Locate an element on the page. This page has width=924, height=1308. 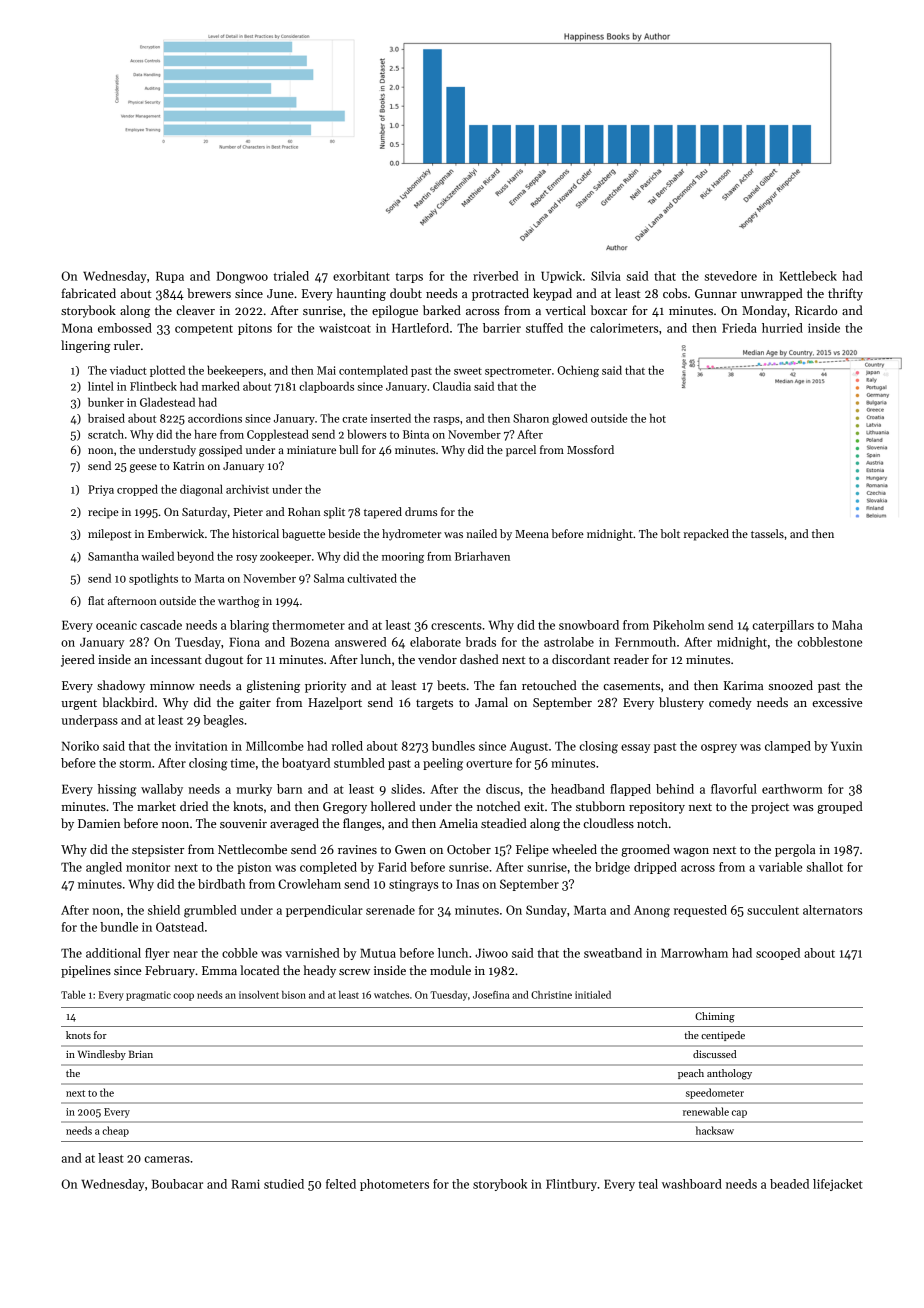
Pieter is located at coordinates (248, 512).
